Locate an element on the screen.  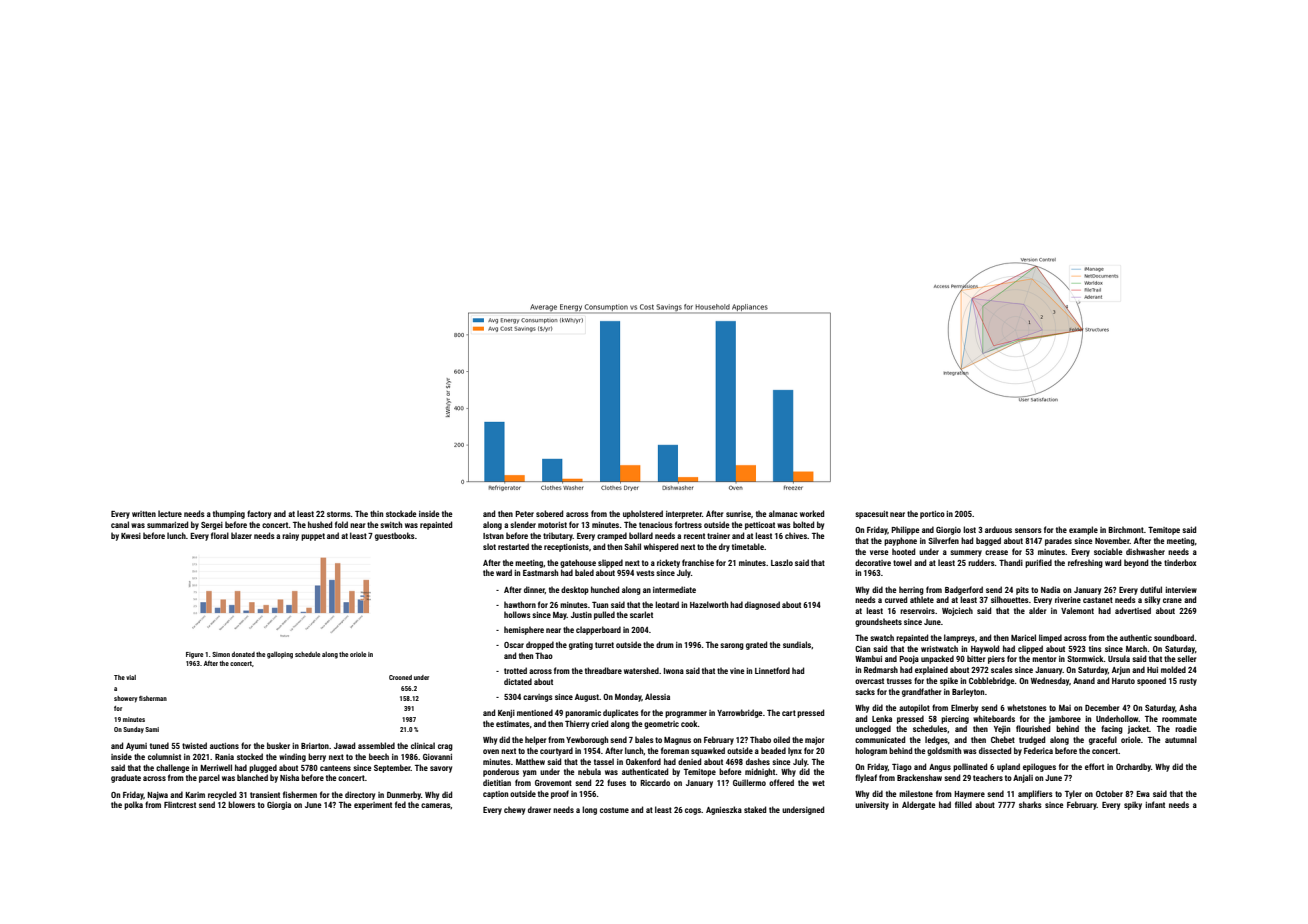
blowers is located at coordinates (241, 804).
